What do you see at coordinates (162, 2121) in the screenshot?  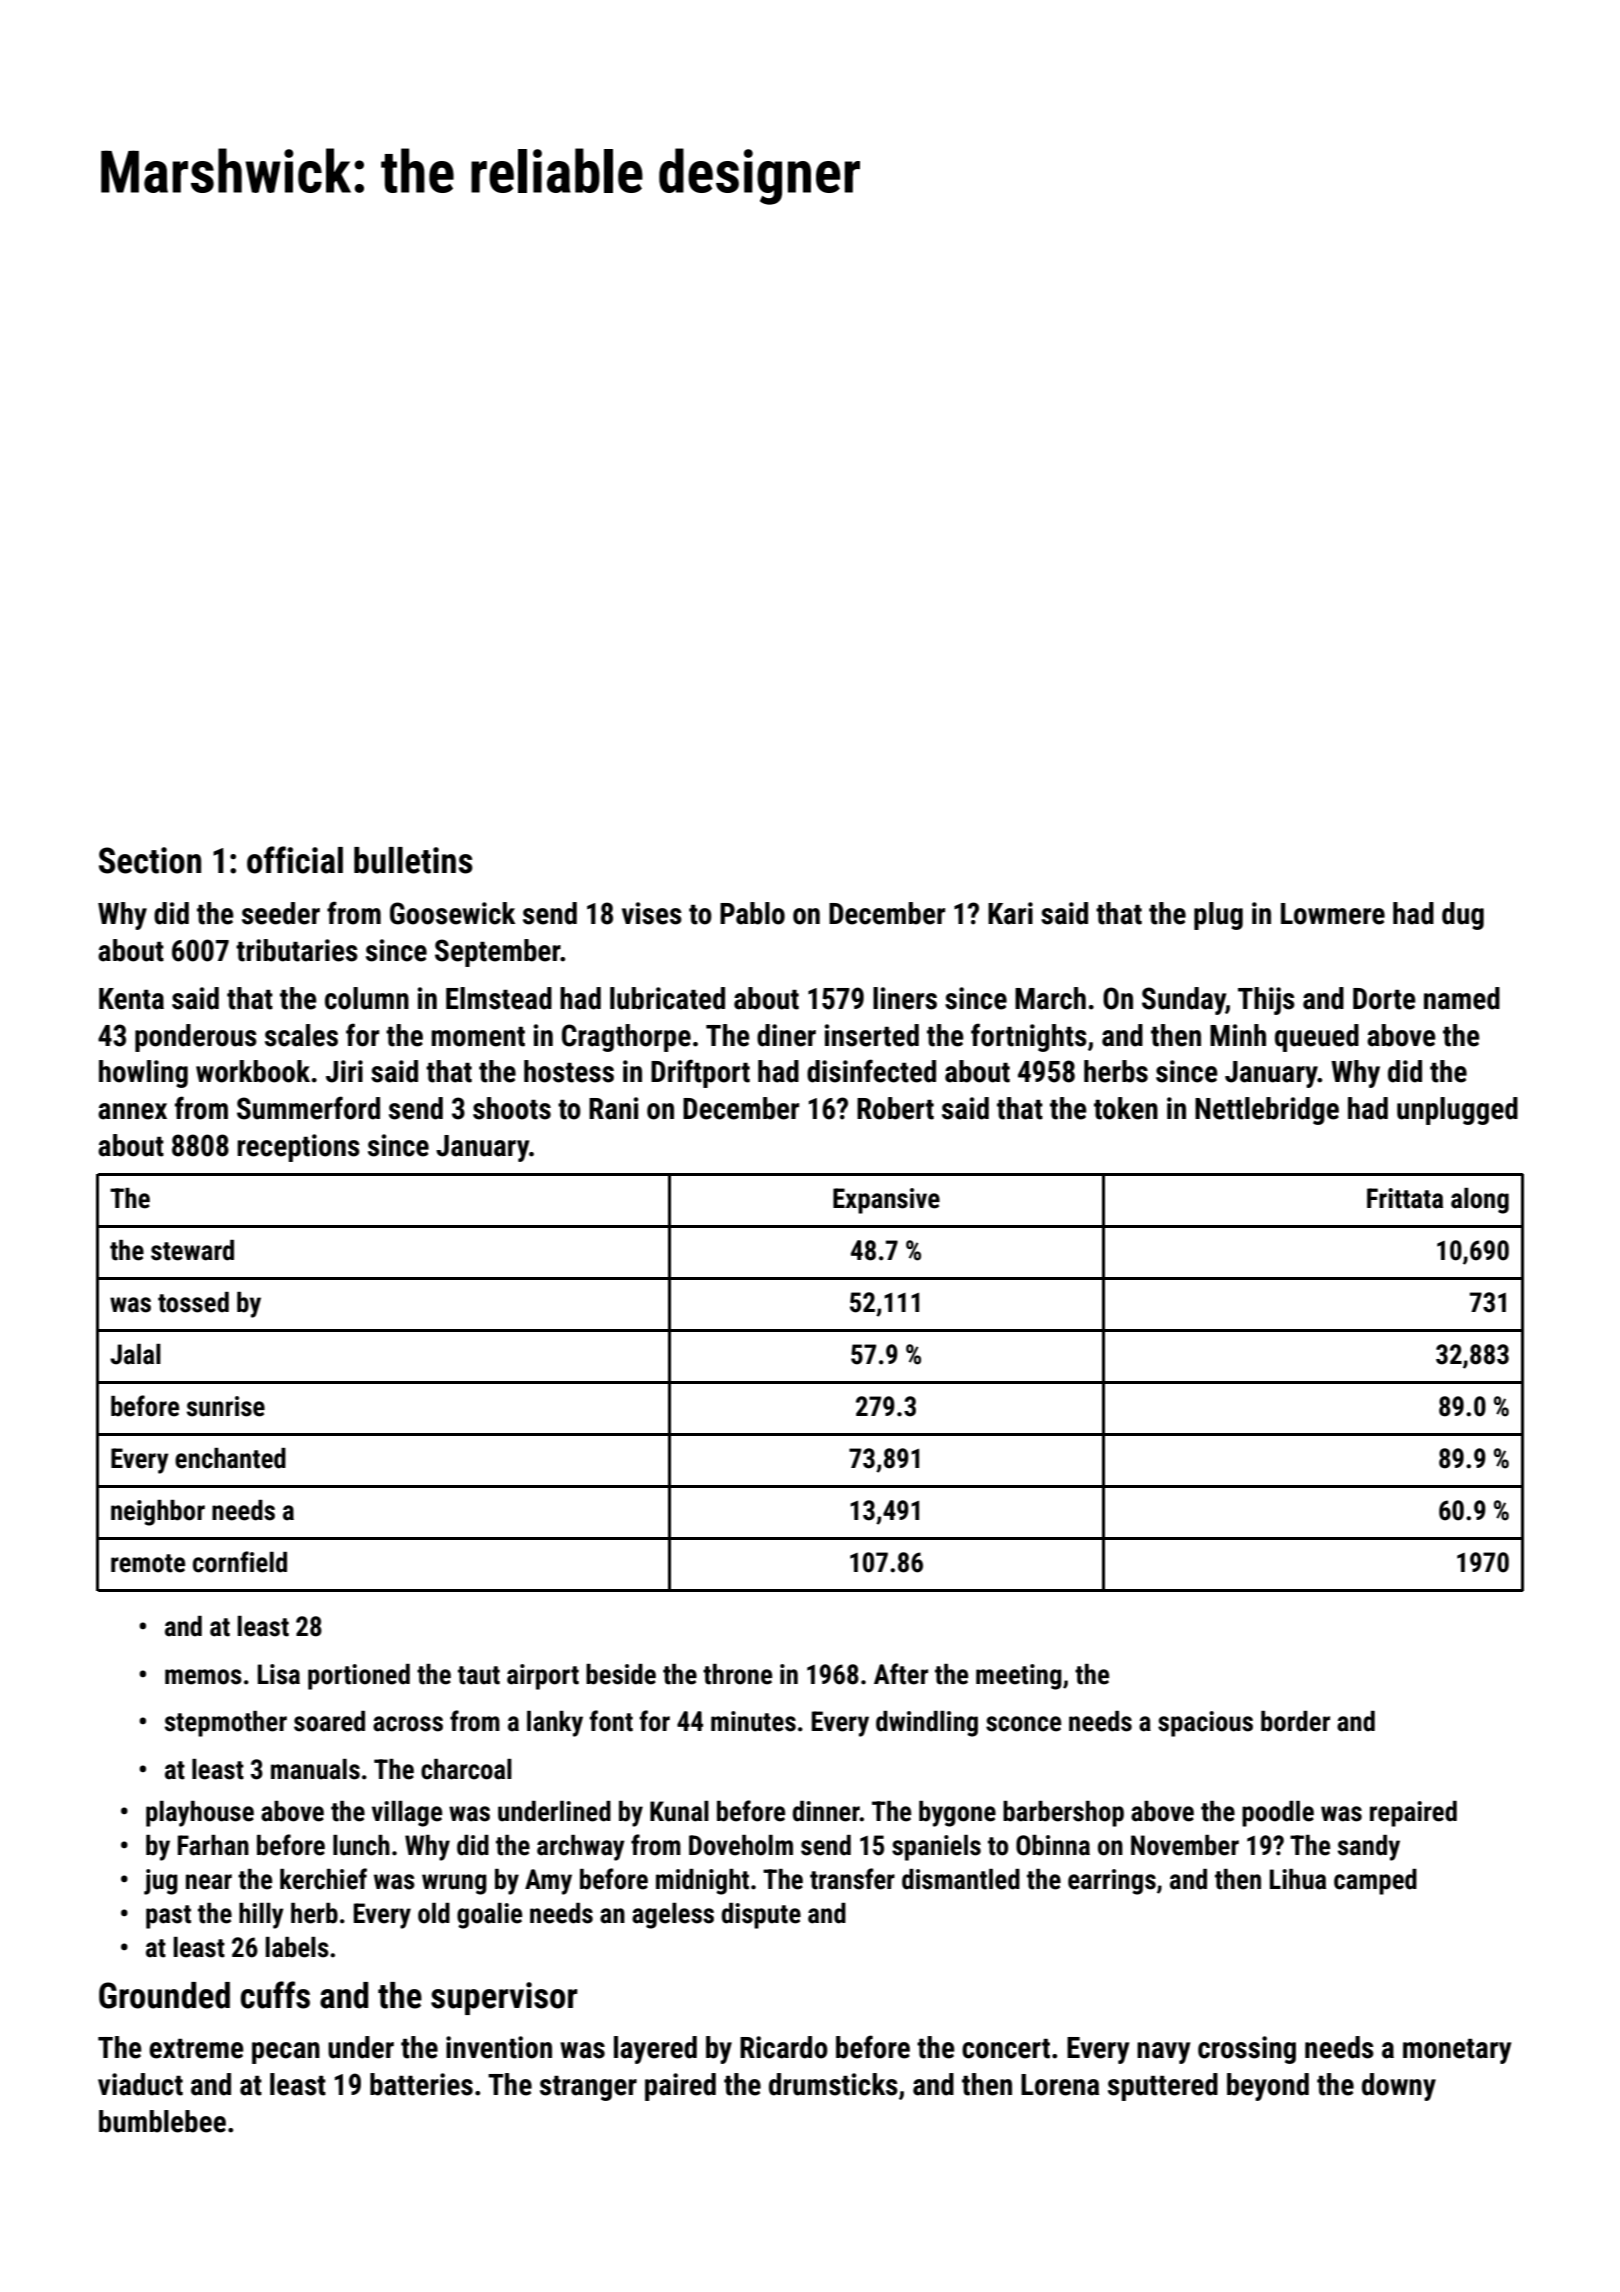 I see `bumblebee` at bounding box center [162, 2121].
